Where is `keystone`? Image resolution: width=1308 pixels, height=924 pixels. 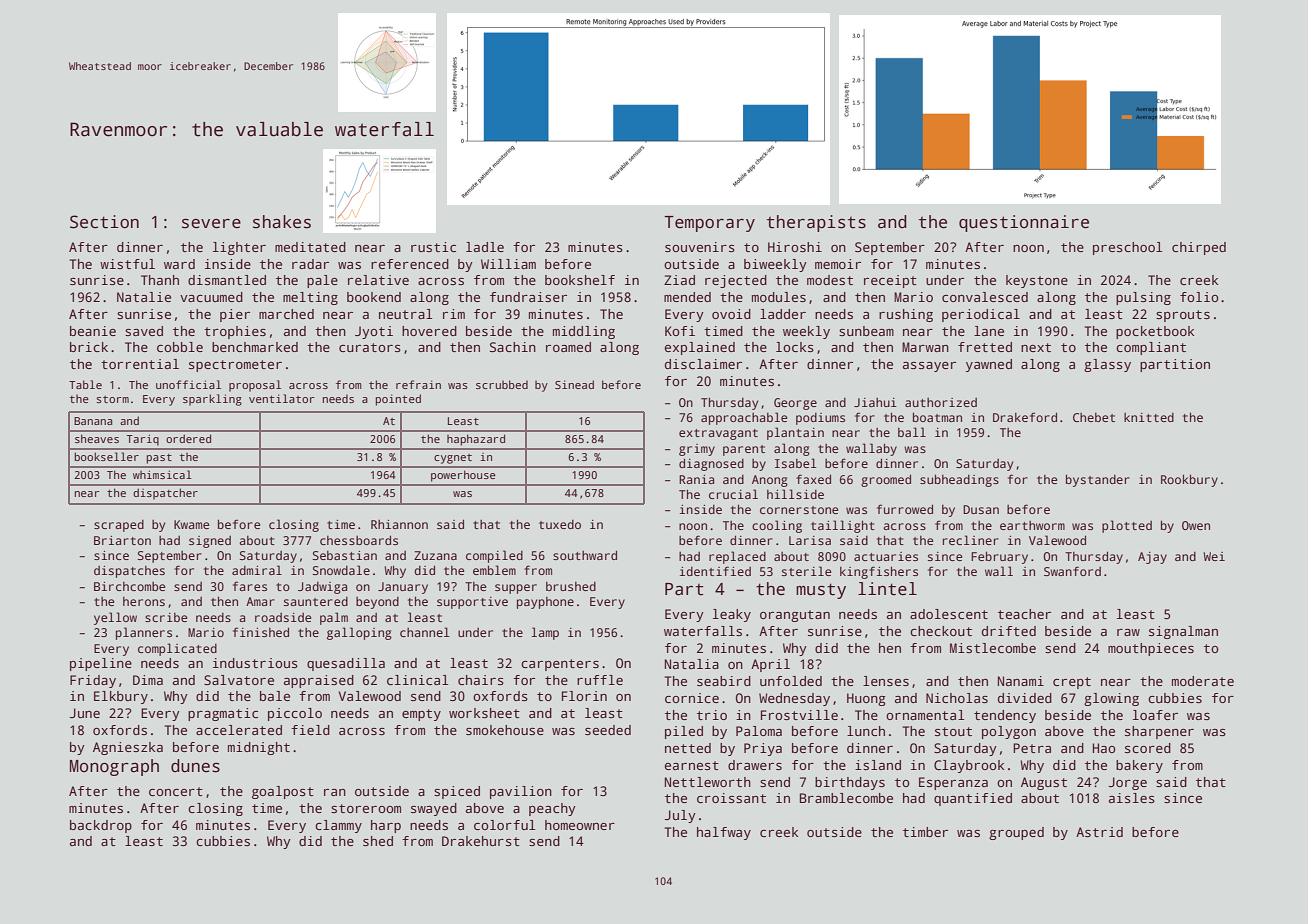 keystone is located at coordinates (1037, 281).
